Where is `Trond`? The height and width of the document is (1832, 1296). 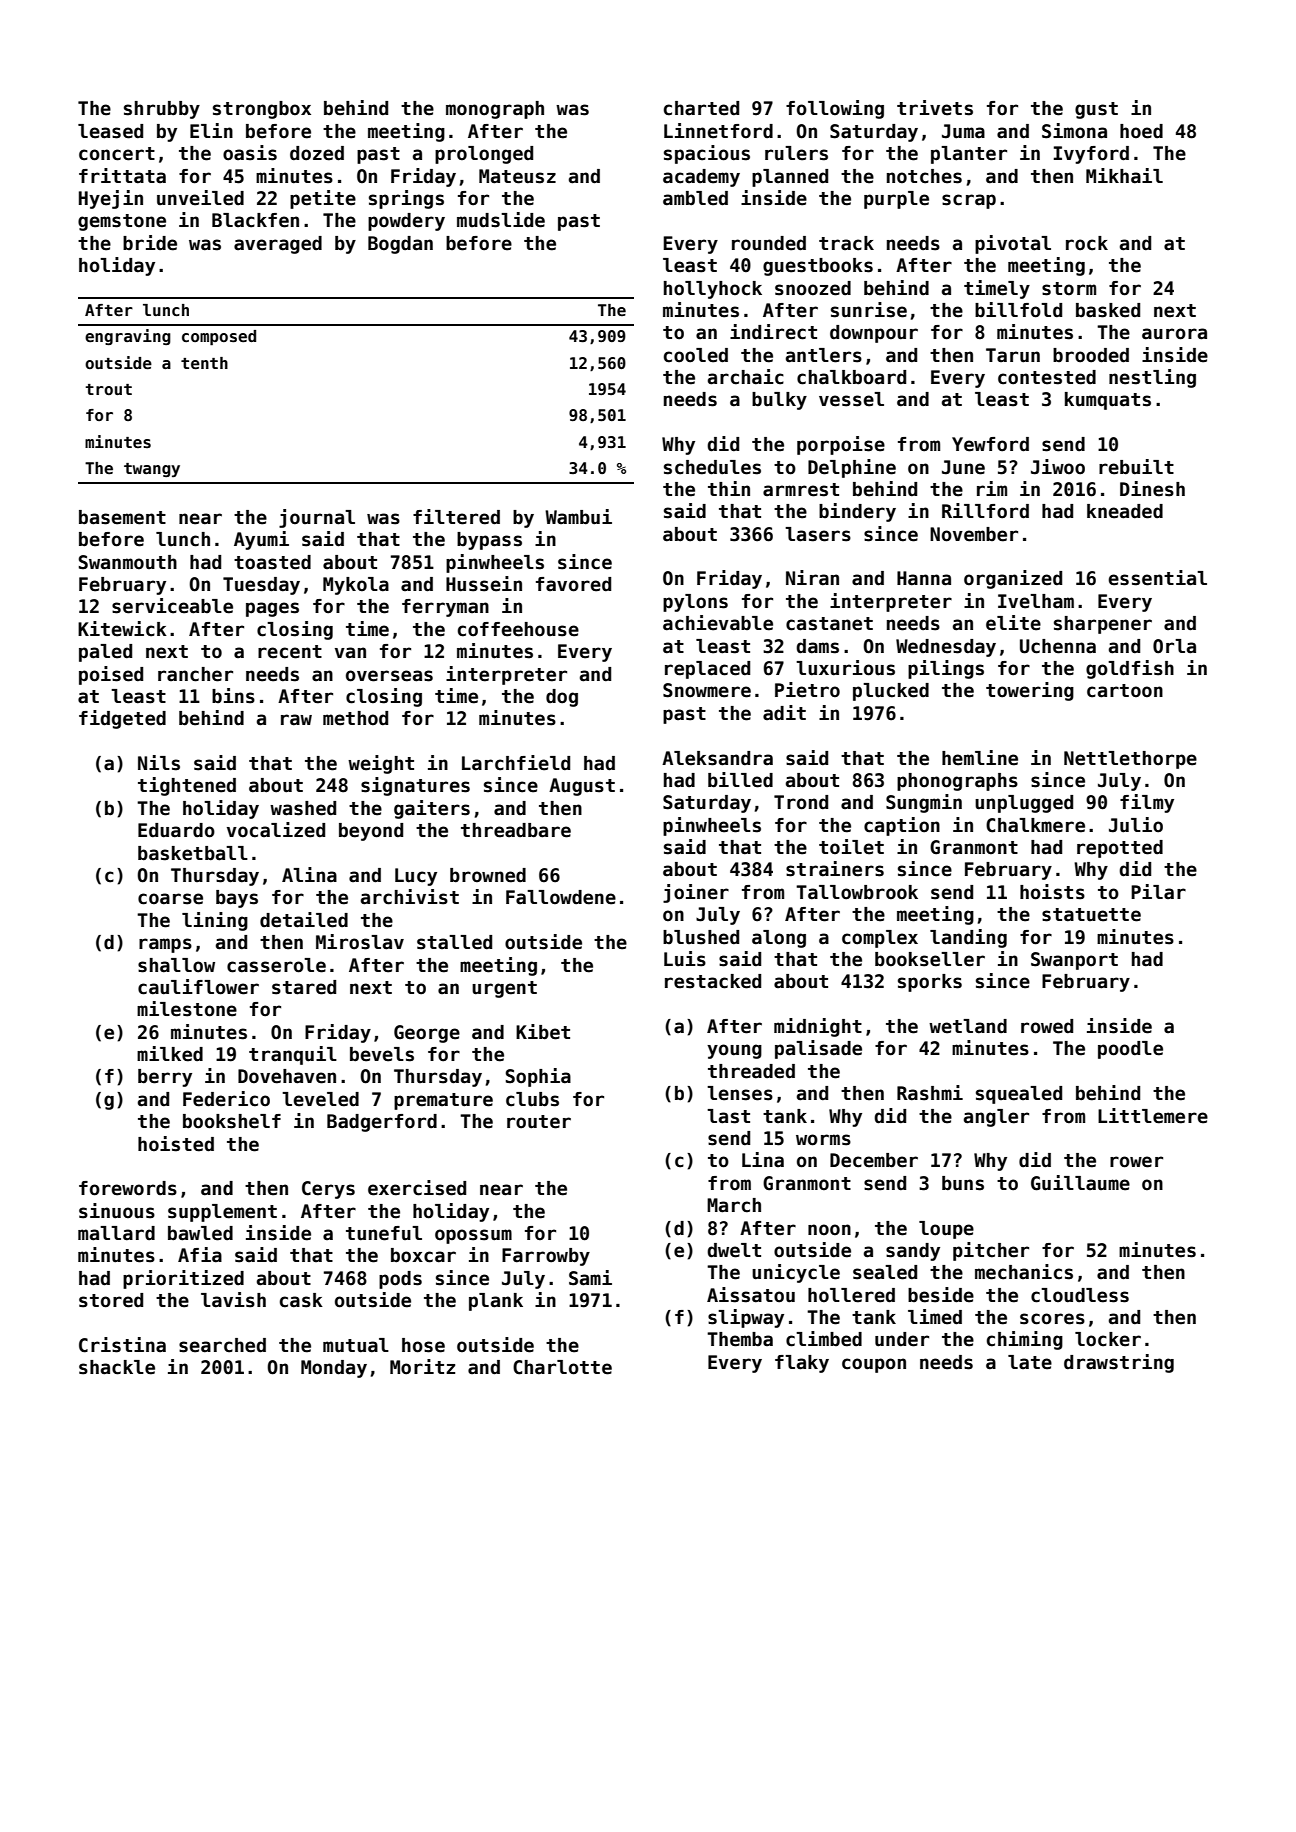
Trond is located at coordinates (801, 802).
